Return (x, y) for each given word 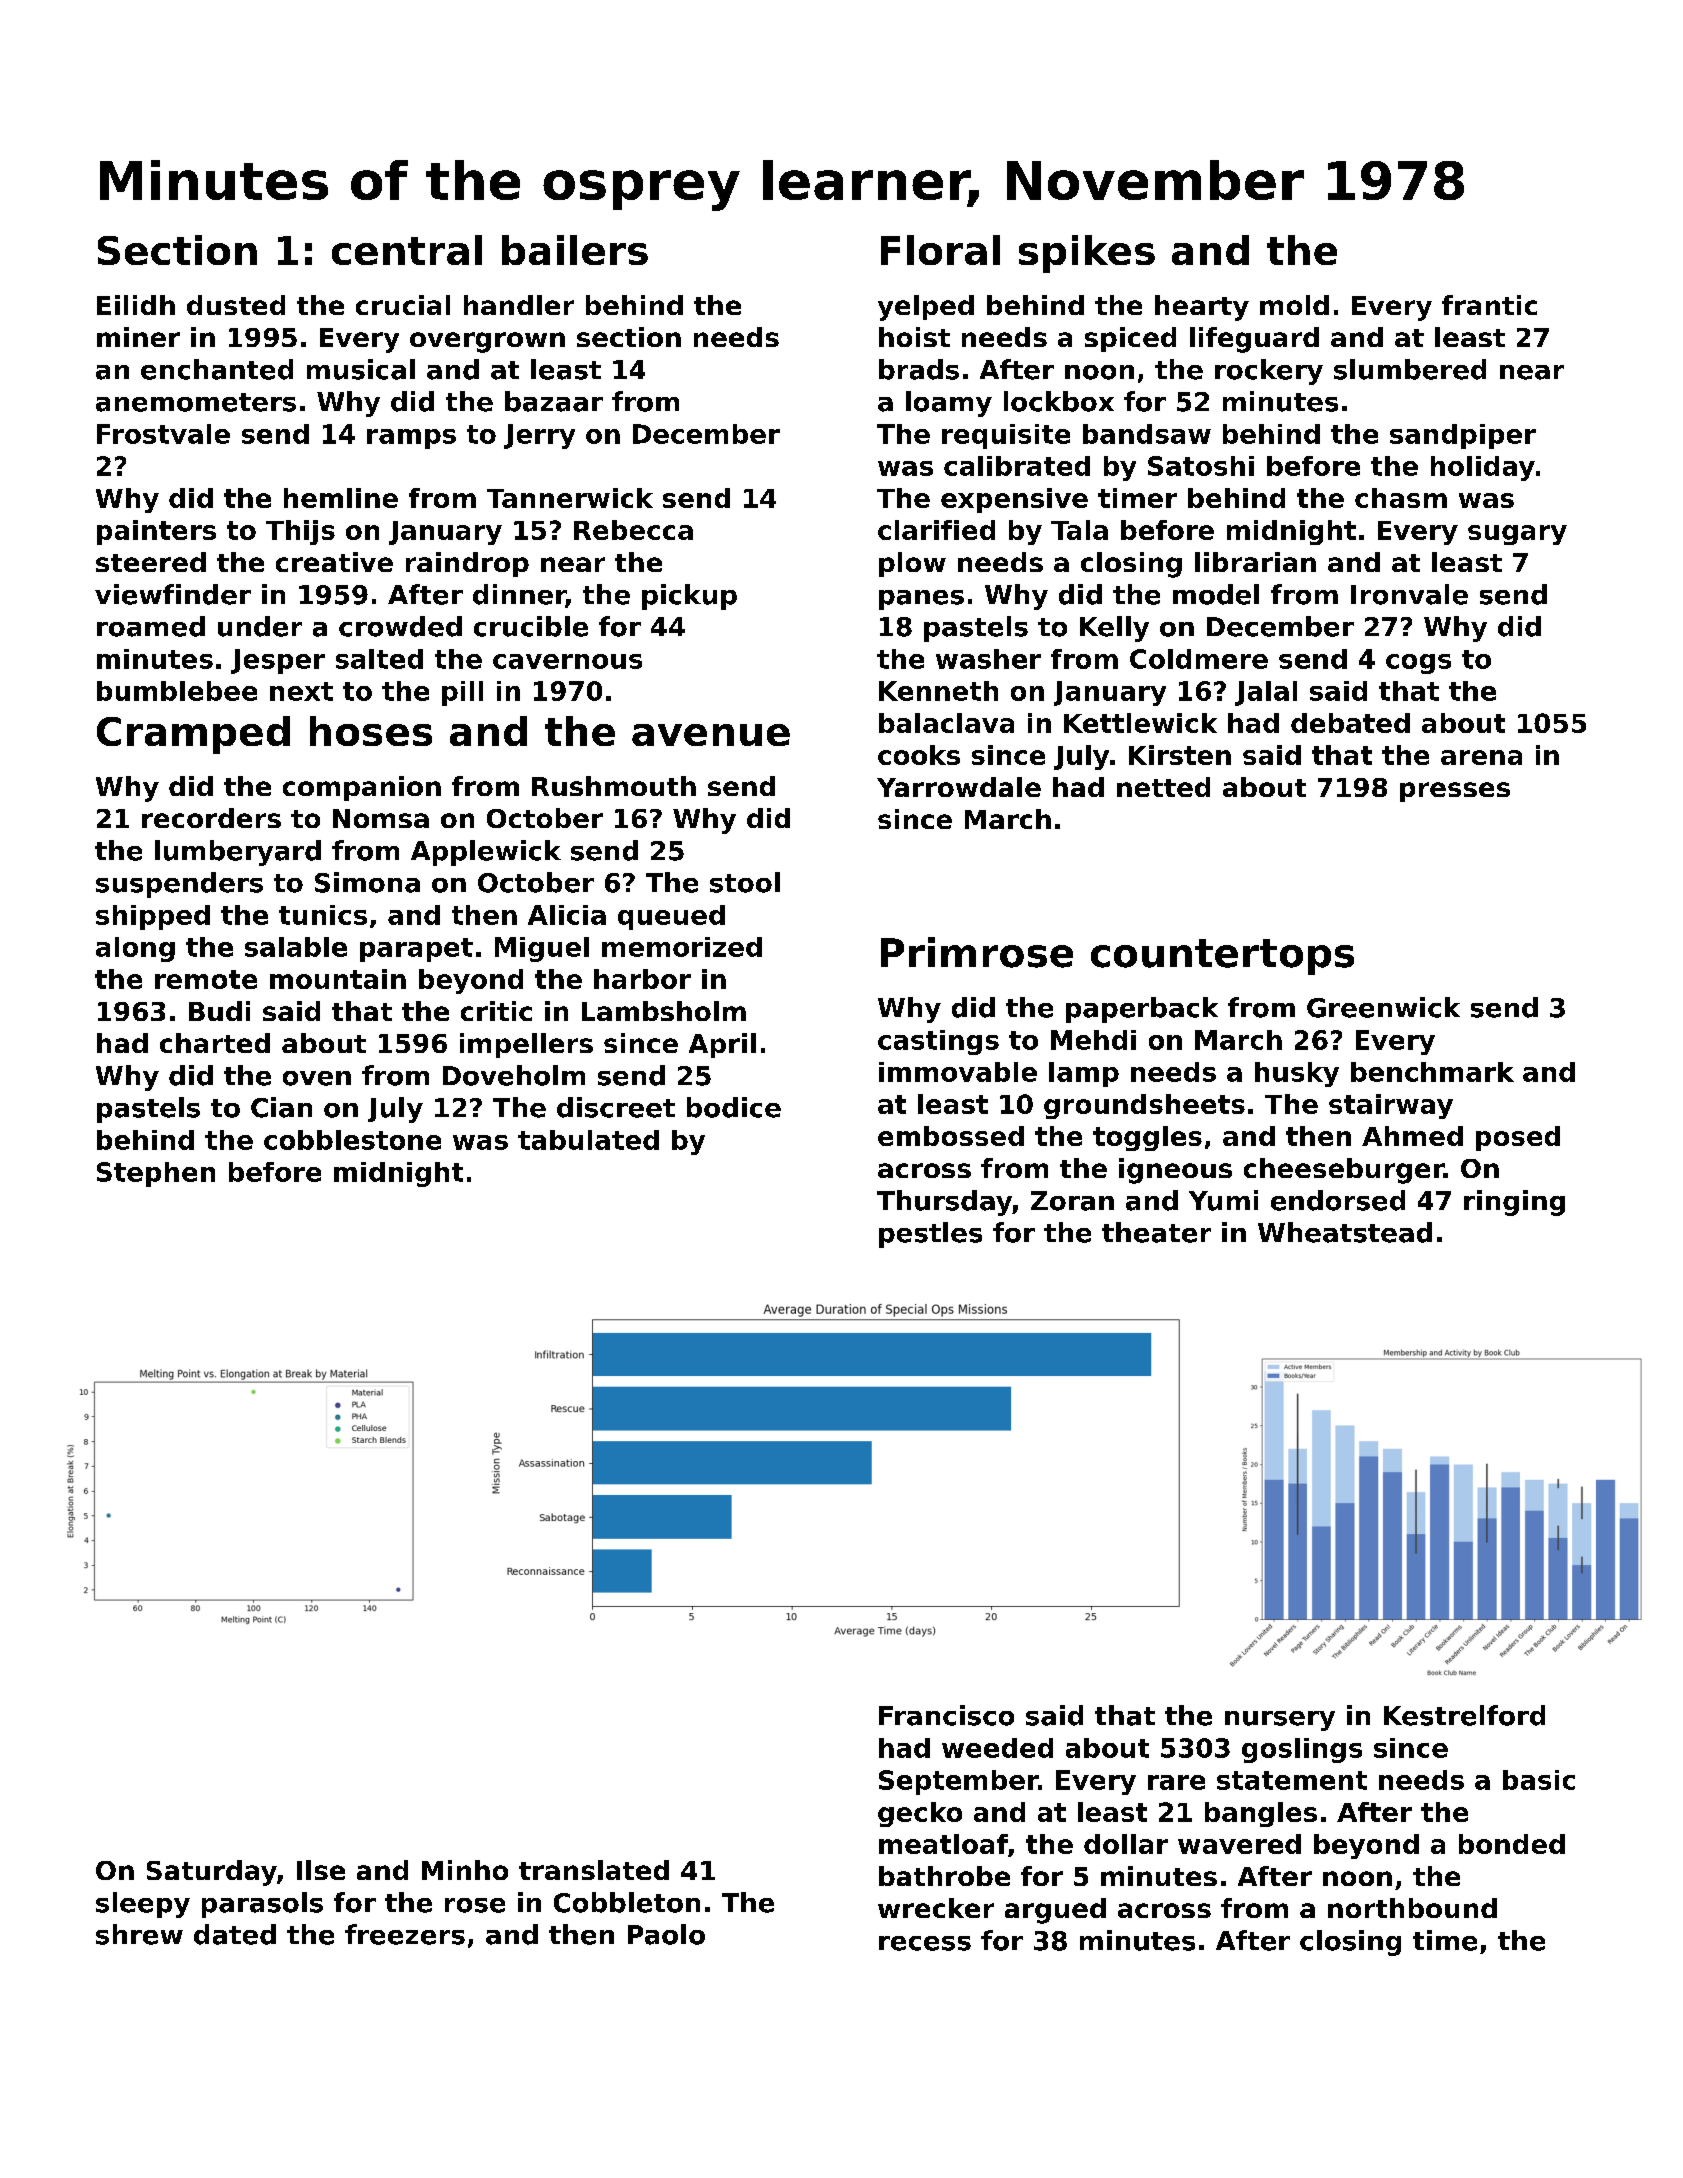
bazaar (554, 401)
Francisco (946, 1715)
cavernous (567, 661)
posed (1518, 1138)
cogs (1418, 664)
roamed (151, 626)
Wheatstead (1345, 1232)
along (135, 949)
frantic (1489, 305)
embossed (951, 1136)
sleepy (143, 1905)
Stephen (156, 1174)
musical (361, 369)
